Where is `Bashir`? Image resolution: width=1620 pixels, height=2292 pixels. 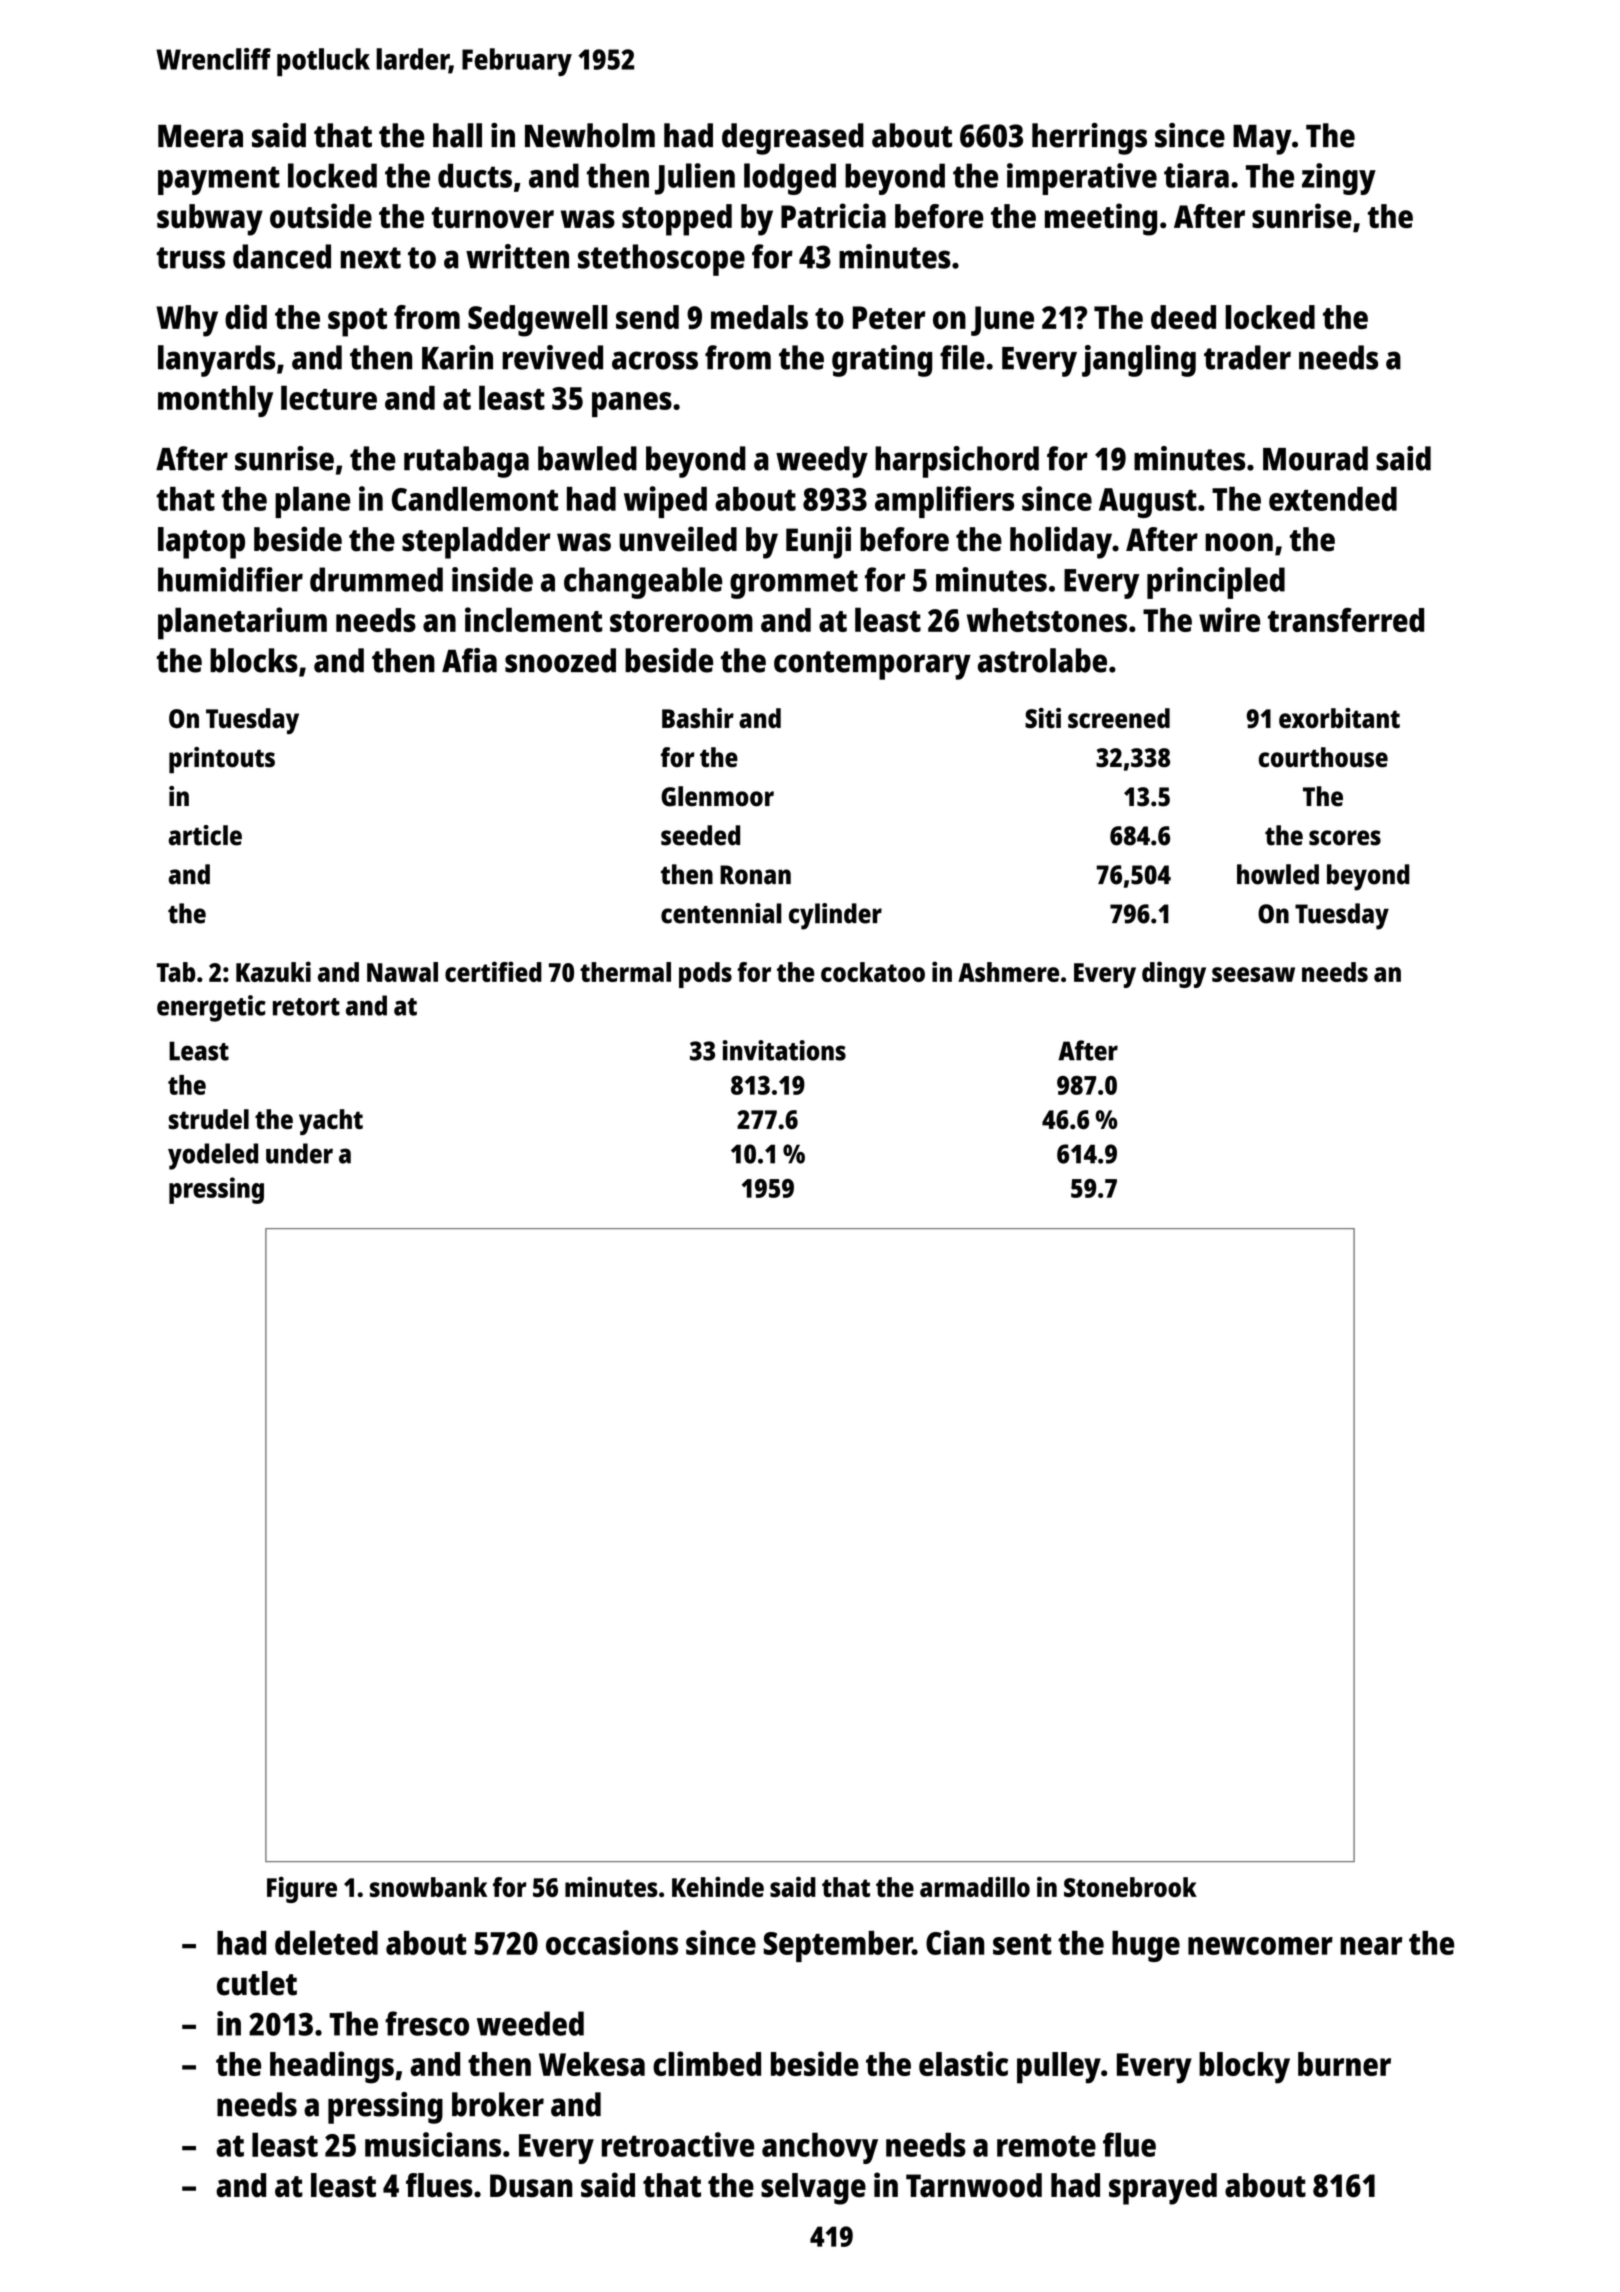 Bashir is located at coordinates (698, 718).
